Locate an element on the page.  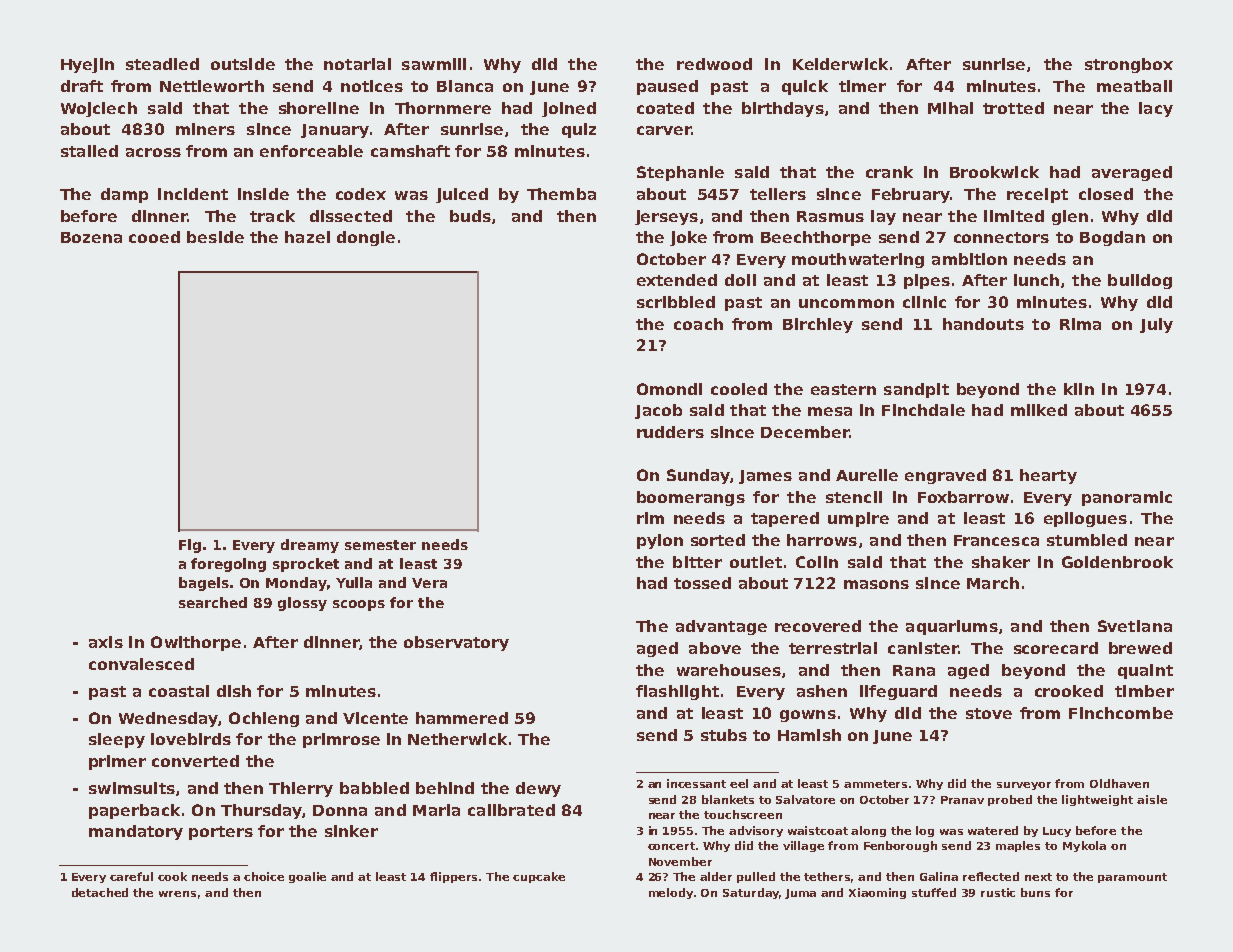
terrestrial is located at coordinates (833, 648).
